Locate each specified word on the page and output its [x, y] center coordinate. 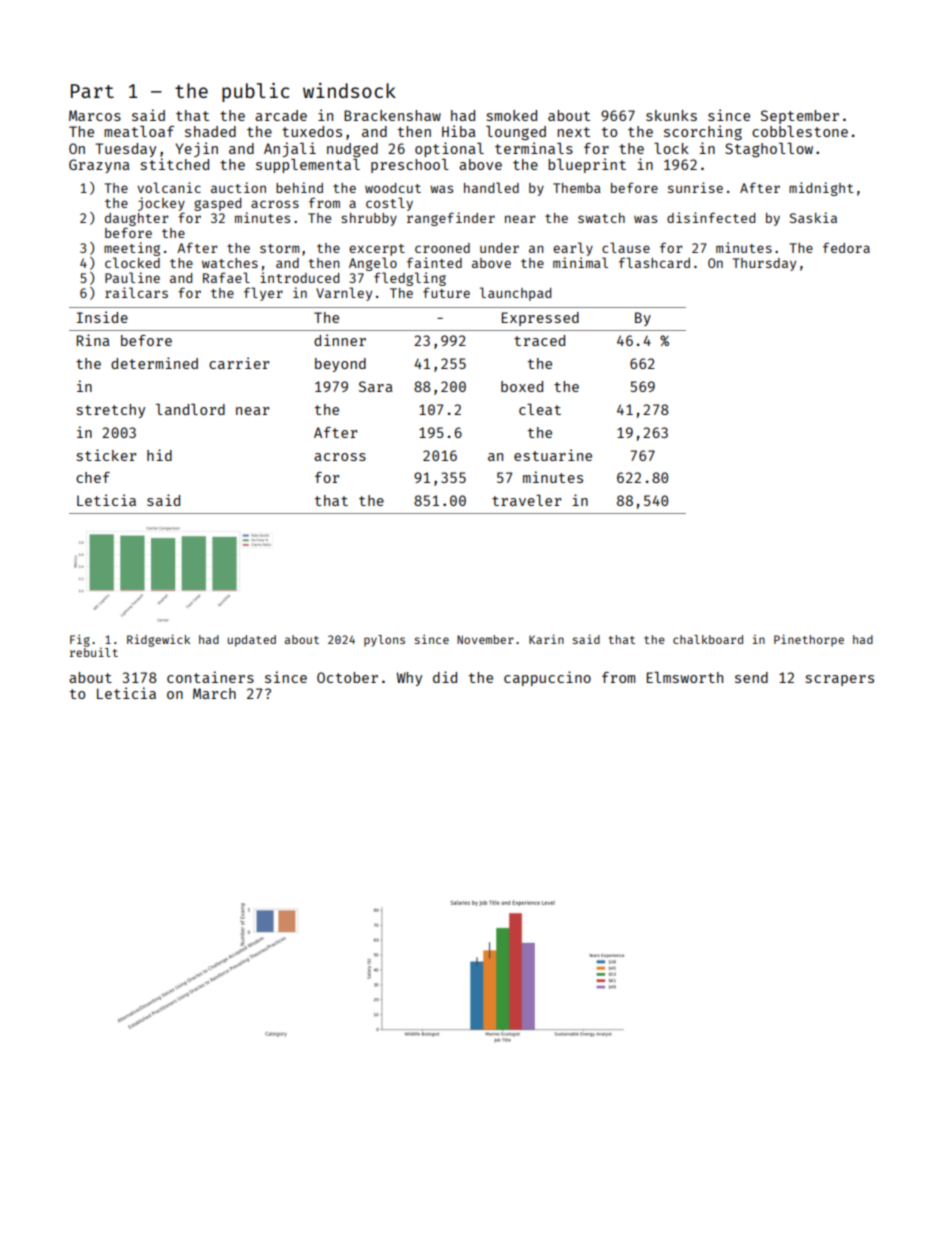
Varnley [344, 294]
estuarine [553, 455]
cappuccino [547, 678]
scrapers [840, 680]
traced [539, 340]
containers [210, 677]
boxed [522, 386]
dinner [340, 340]
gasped [217, 204]
